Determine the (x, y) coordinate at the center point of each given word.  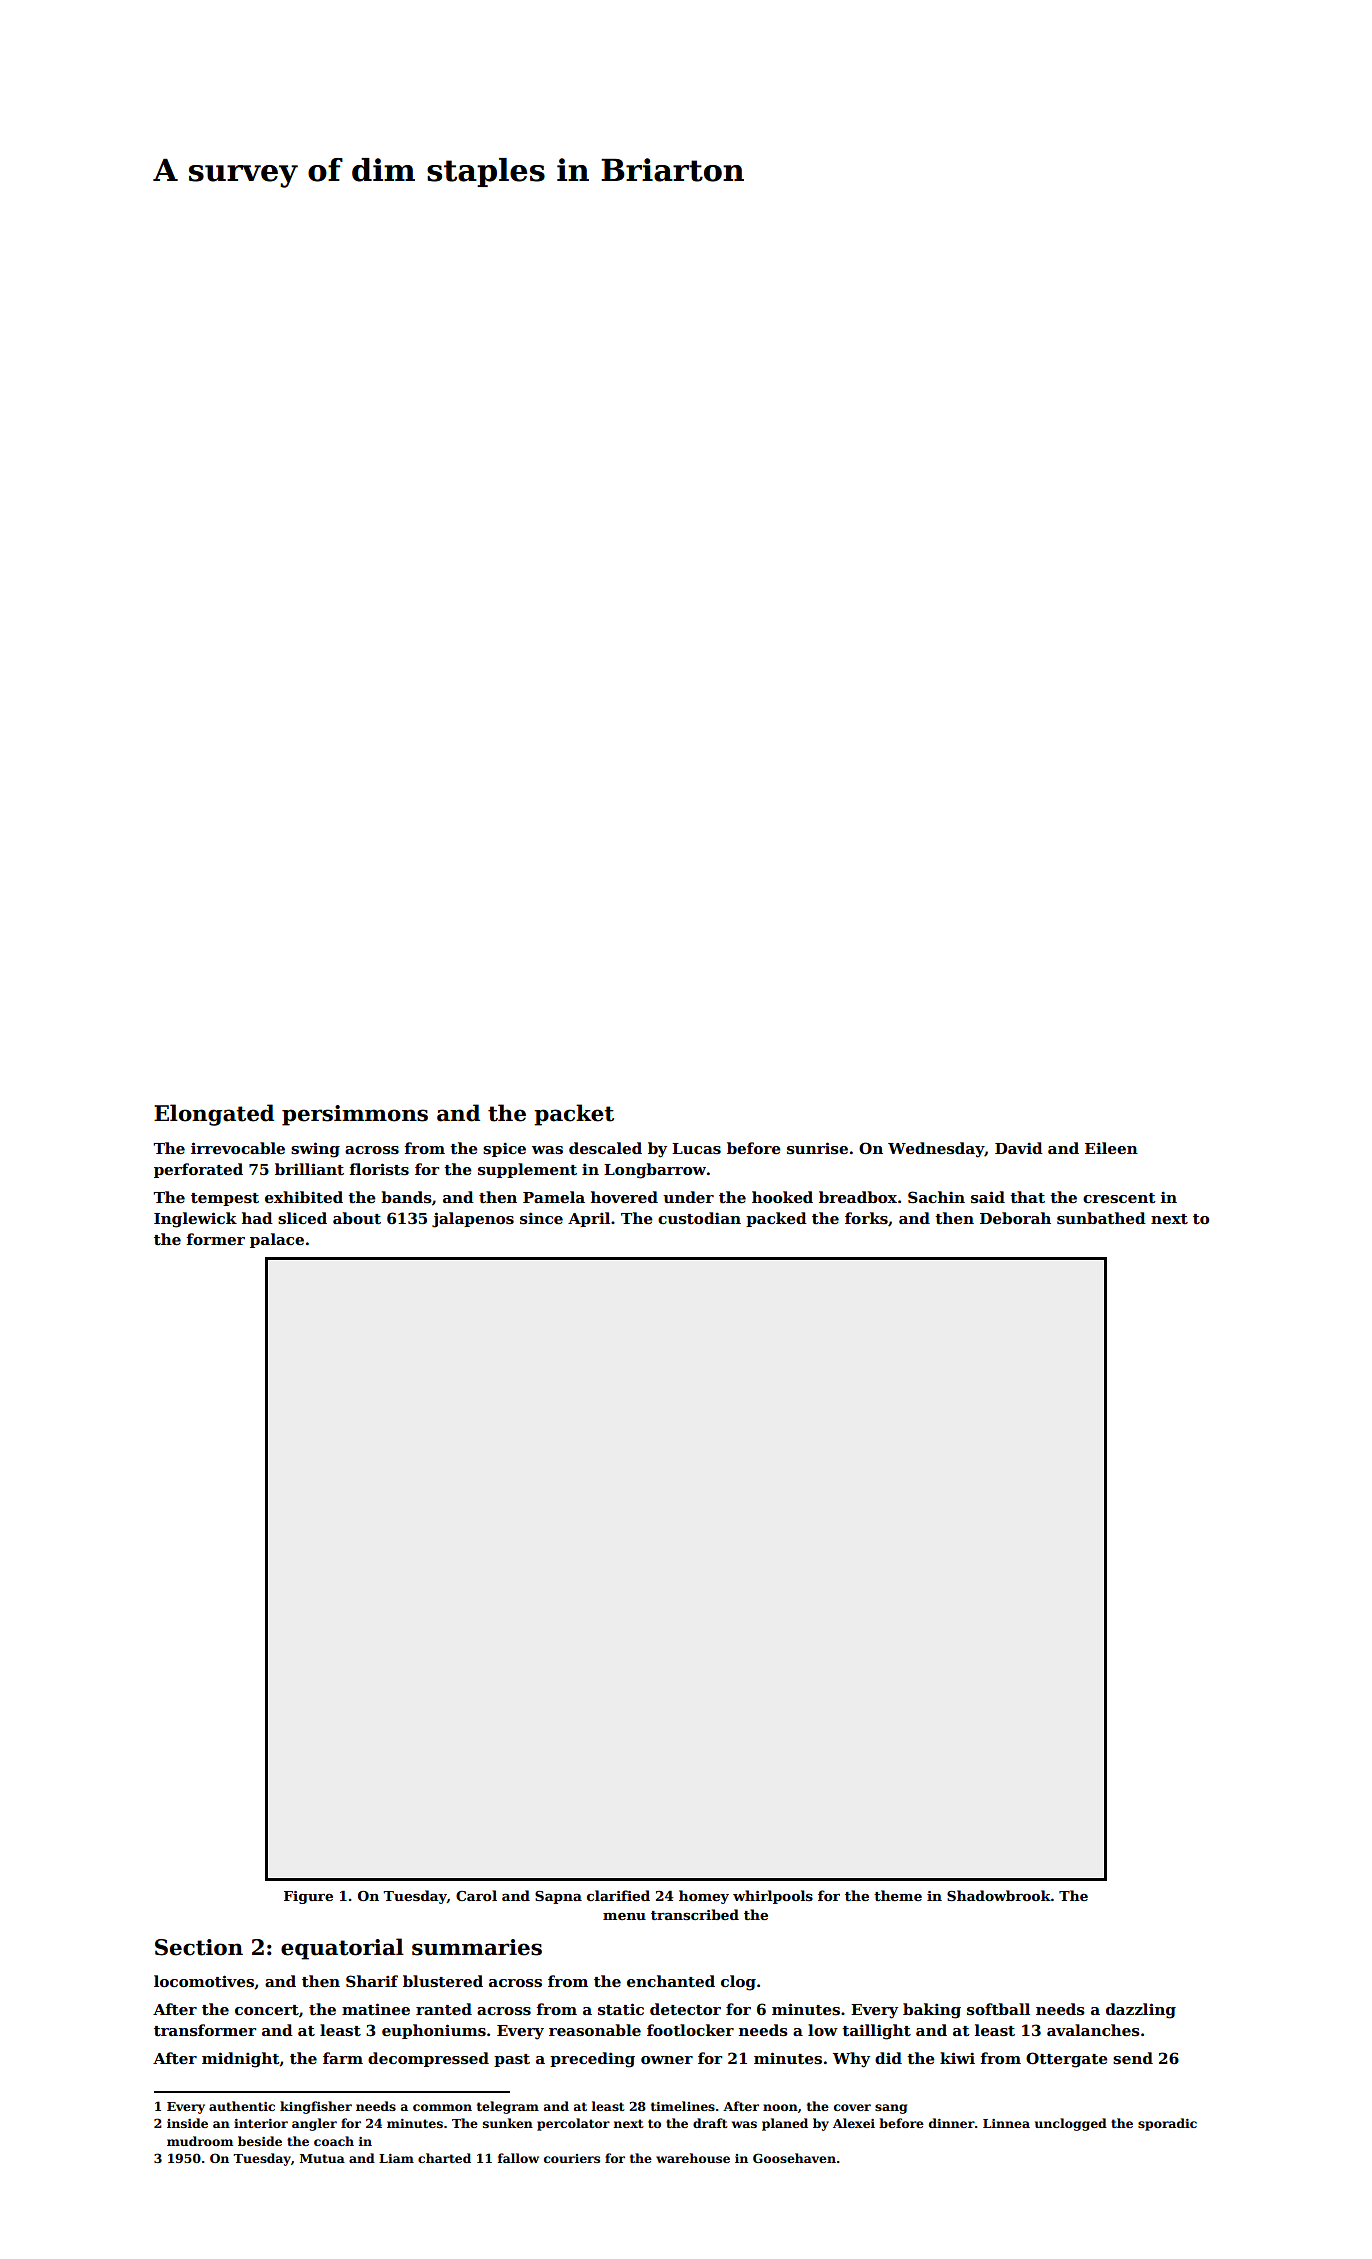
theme (898, 1895)
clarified (618, 1895)
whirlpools (773, 1897)
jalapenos (473, 1220)
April (589, 1219)
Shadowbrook (999, 1895)
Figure (308, 1897)
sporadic (1167, 2124)
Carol (476, 1895)
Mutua (322, 2158)
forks (866, 1218)
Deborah (1015, 1218)
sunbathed (1101, 1218)
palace (277, 1240)
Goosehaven (794, 2158)
